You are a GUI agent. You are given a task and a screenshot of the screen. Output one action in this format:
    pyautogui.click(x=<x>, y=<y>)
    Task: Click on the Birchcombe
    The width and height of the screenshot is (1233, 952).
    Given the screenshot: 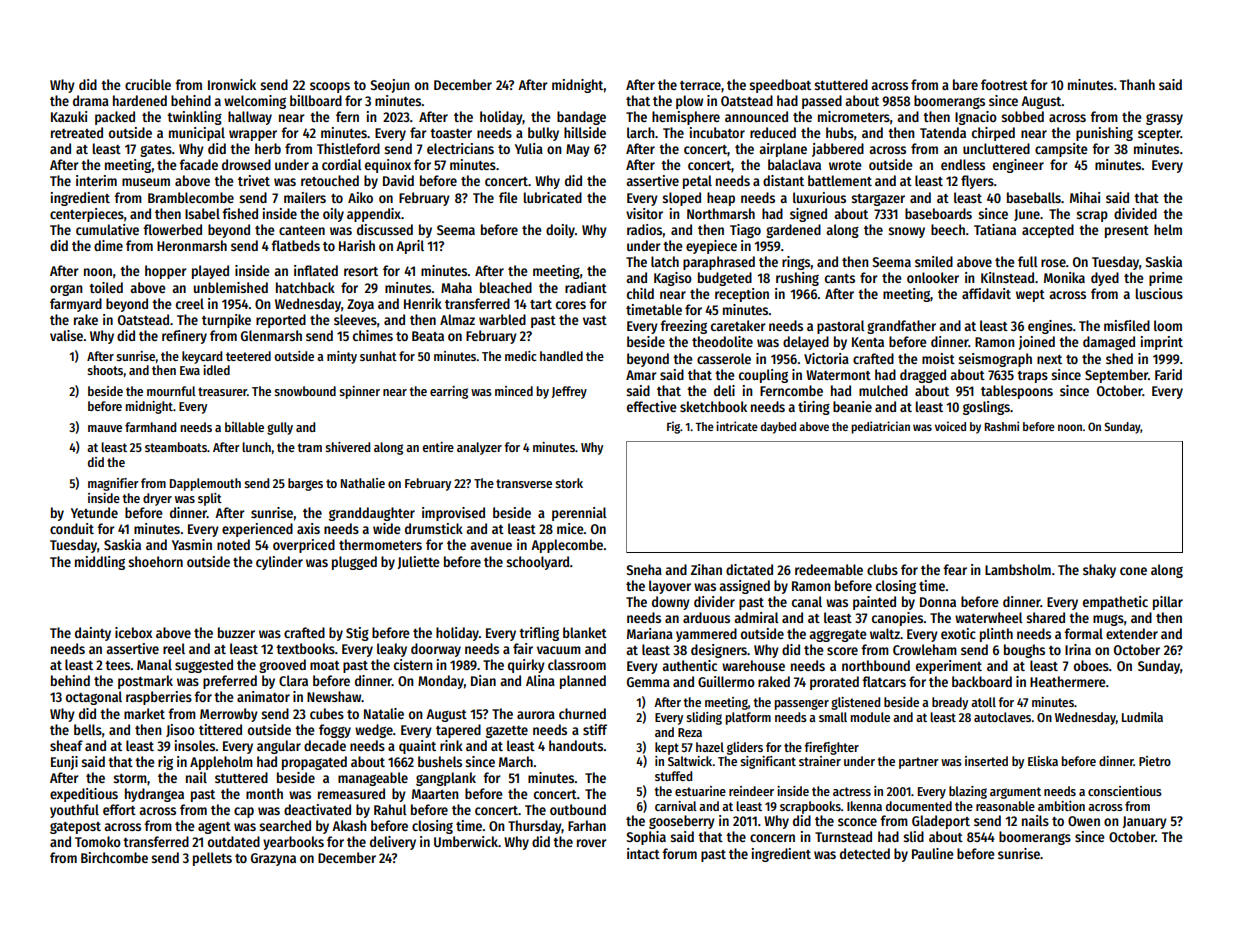 What is the action you would take?
    pyautogui.click(x=114, y=857)
